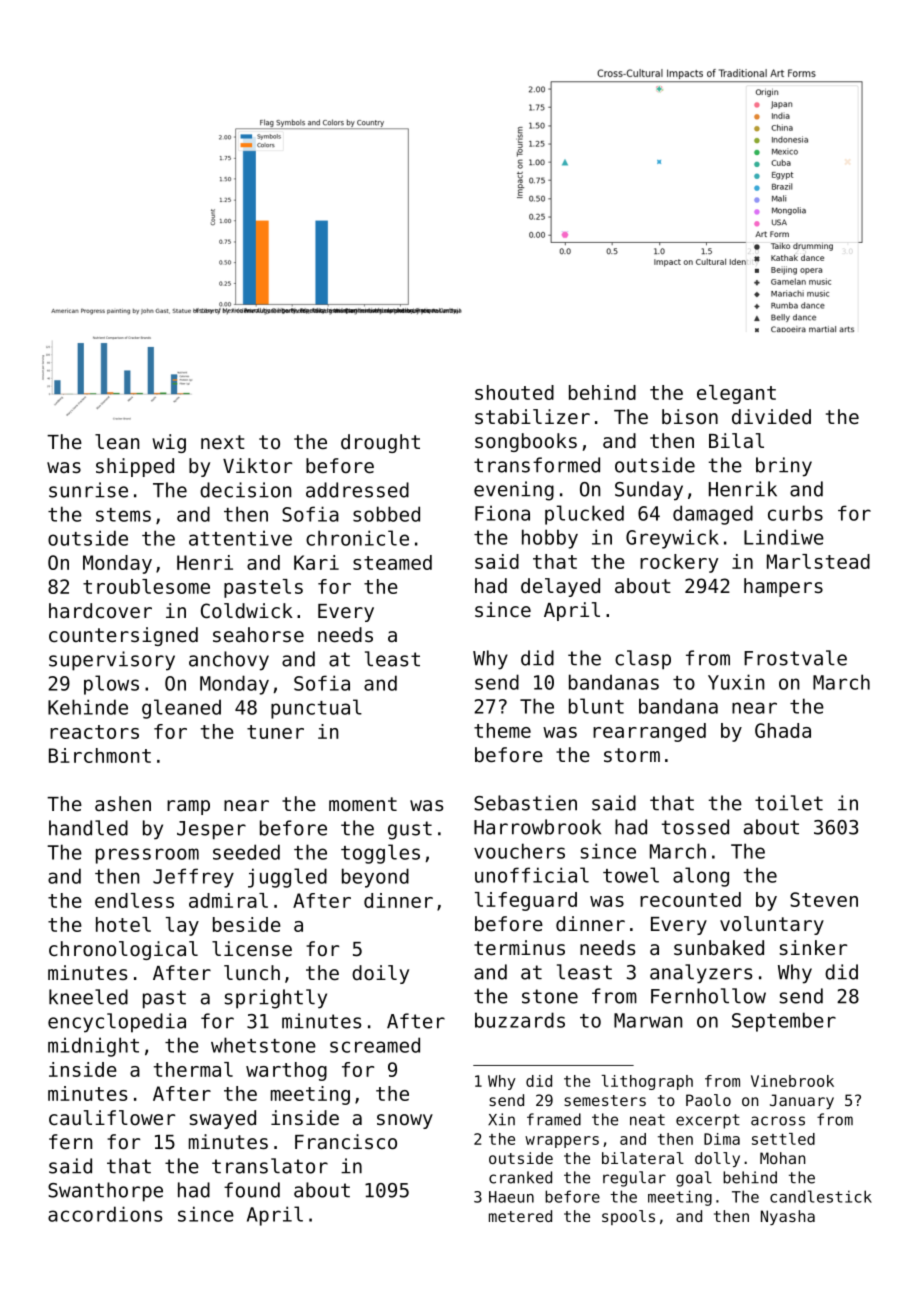 The height and width of the image is (1314, 924). I want to click on Greywick, so click(672, 539).
